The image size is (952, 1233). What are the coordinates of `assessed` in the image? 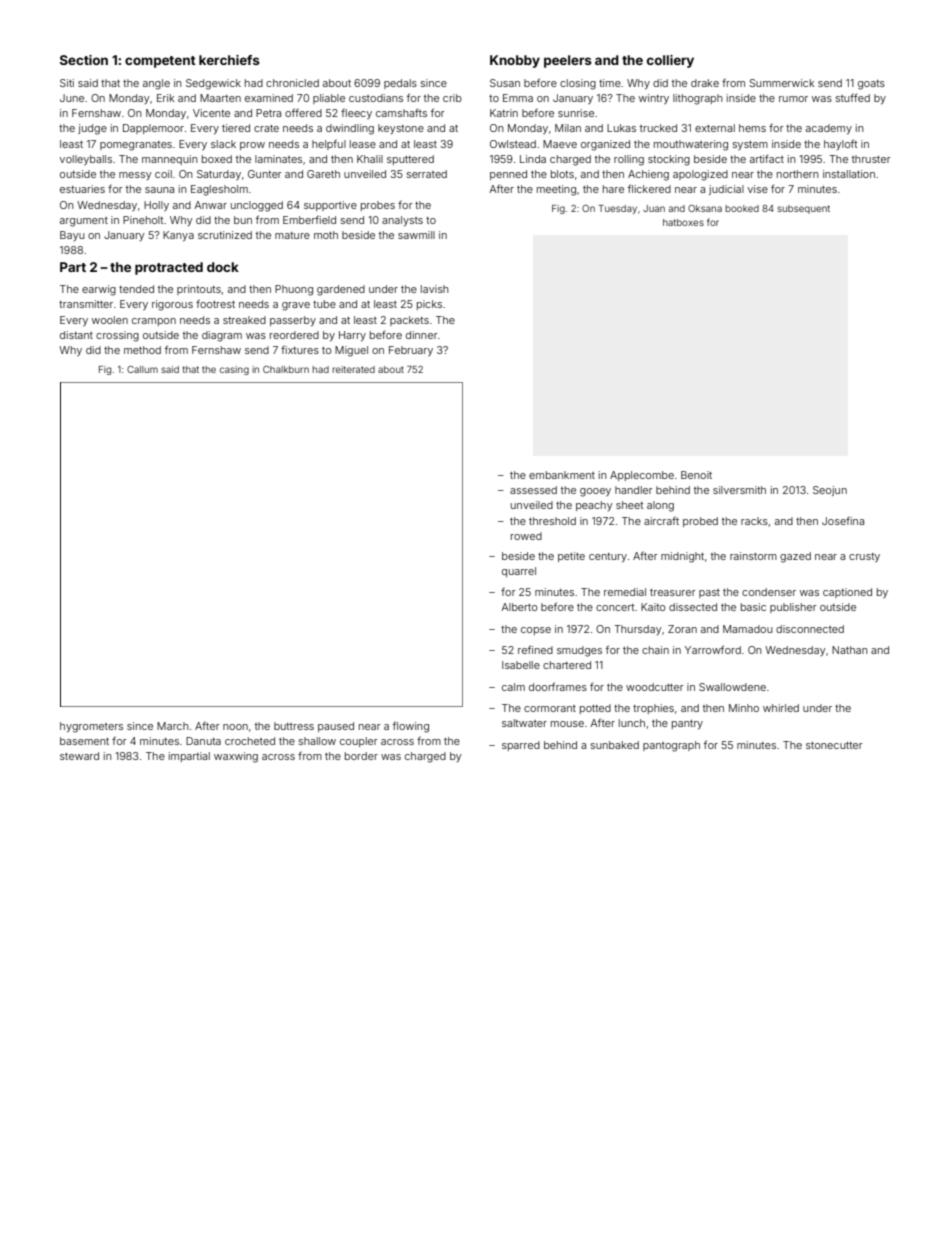 It's located at (533, 490).
